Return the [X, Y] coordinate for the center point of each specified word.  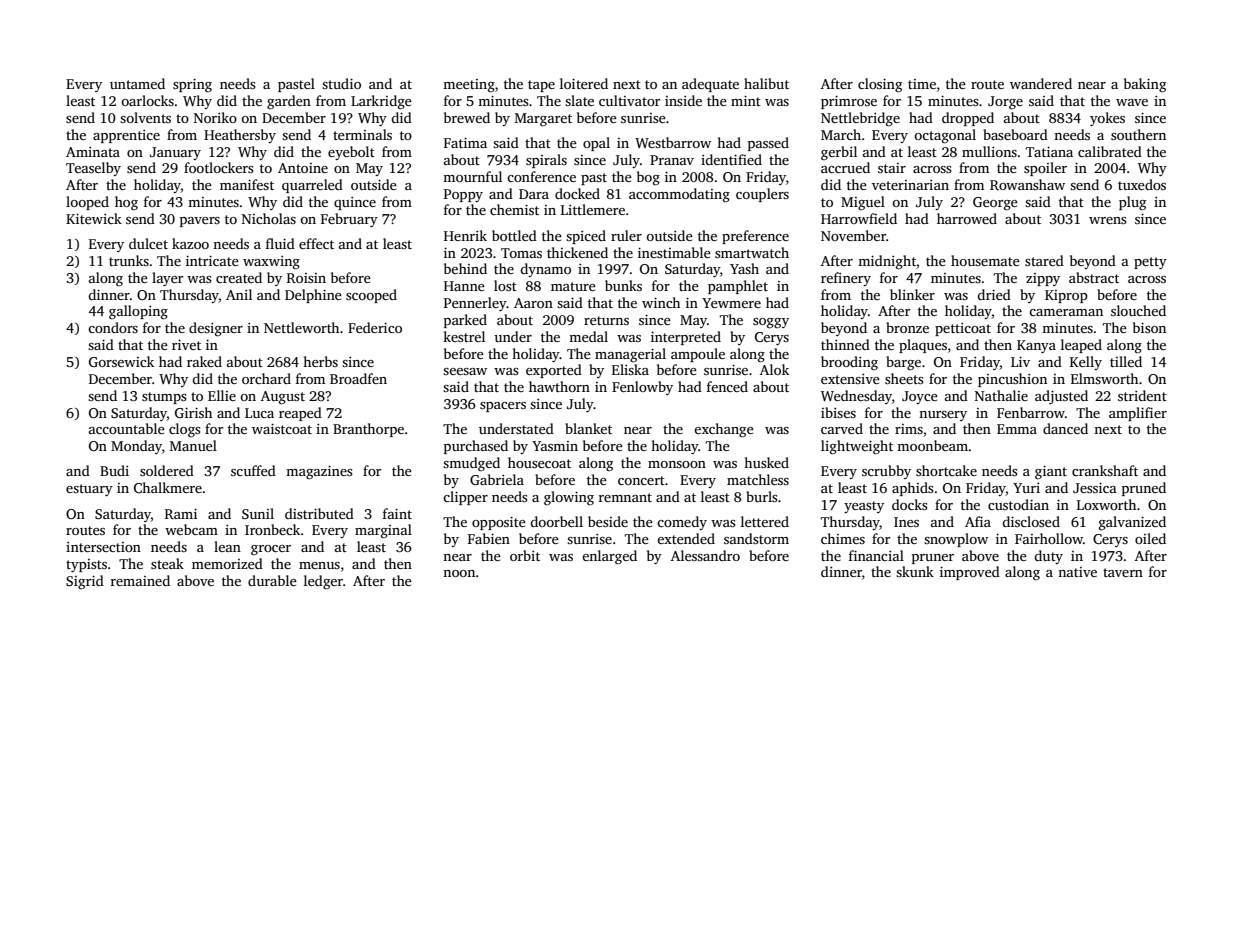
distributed [319, 513]
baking [1145, 85]
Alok [774, 369]
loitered [584, 83]
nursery [943, 416]
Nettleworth [301, 327]
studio [341, 83]
